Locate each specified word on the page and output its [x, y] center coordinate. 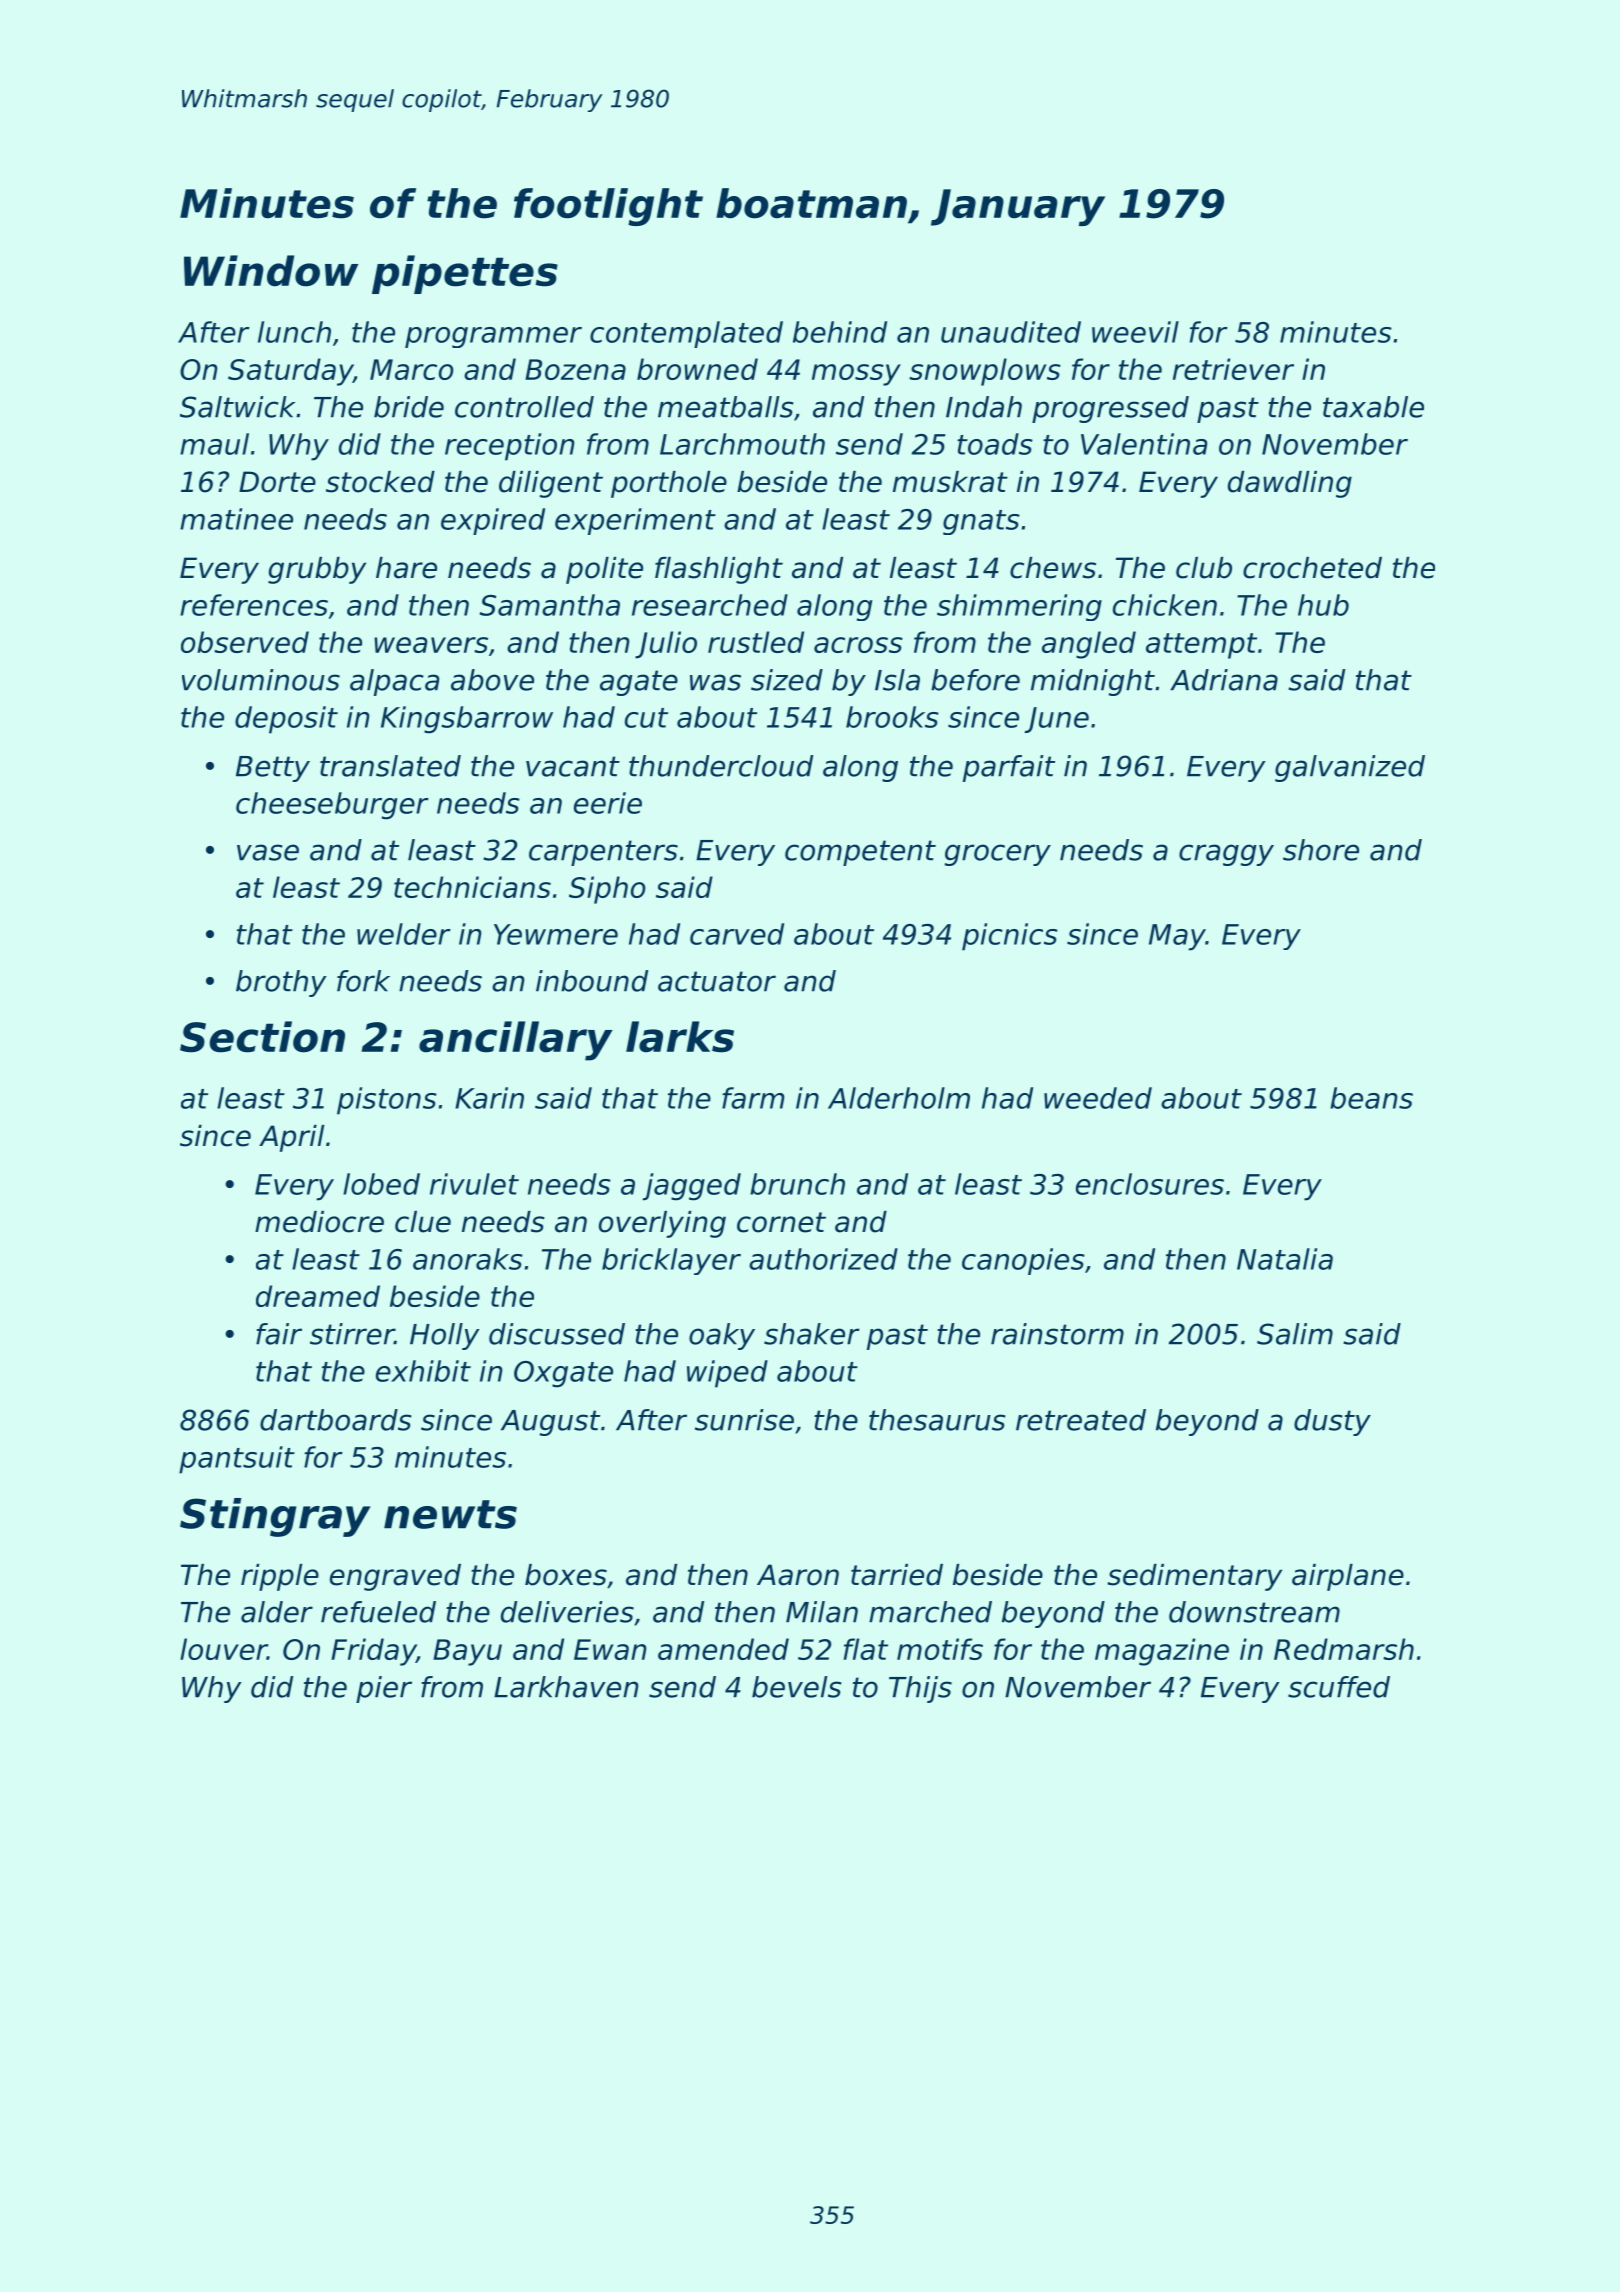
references [254, 605]
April [291, 1138]
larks [680, 1037]
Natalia [1285, 1259]
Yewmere [556, 934]
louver [223, 1649]
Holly [445, 1336]
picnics [1010, 937]
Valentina [1144, 444]
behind [840, 332]
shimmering [1019, 607]
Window [271, 271]
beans [1371, 1098]
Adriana [1224, 680]
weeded [1098, 1098]
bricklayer [671, 1261]
